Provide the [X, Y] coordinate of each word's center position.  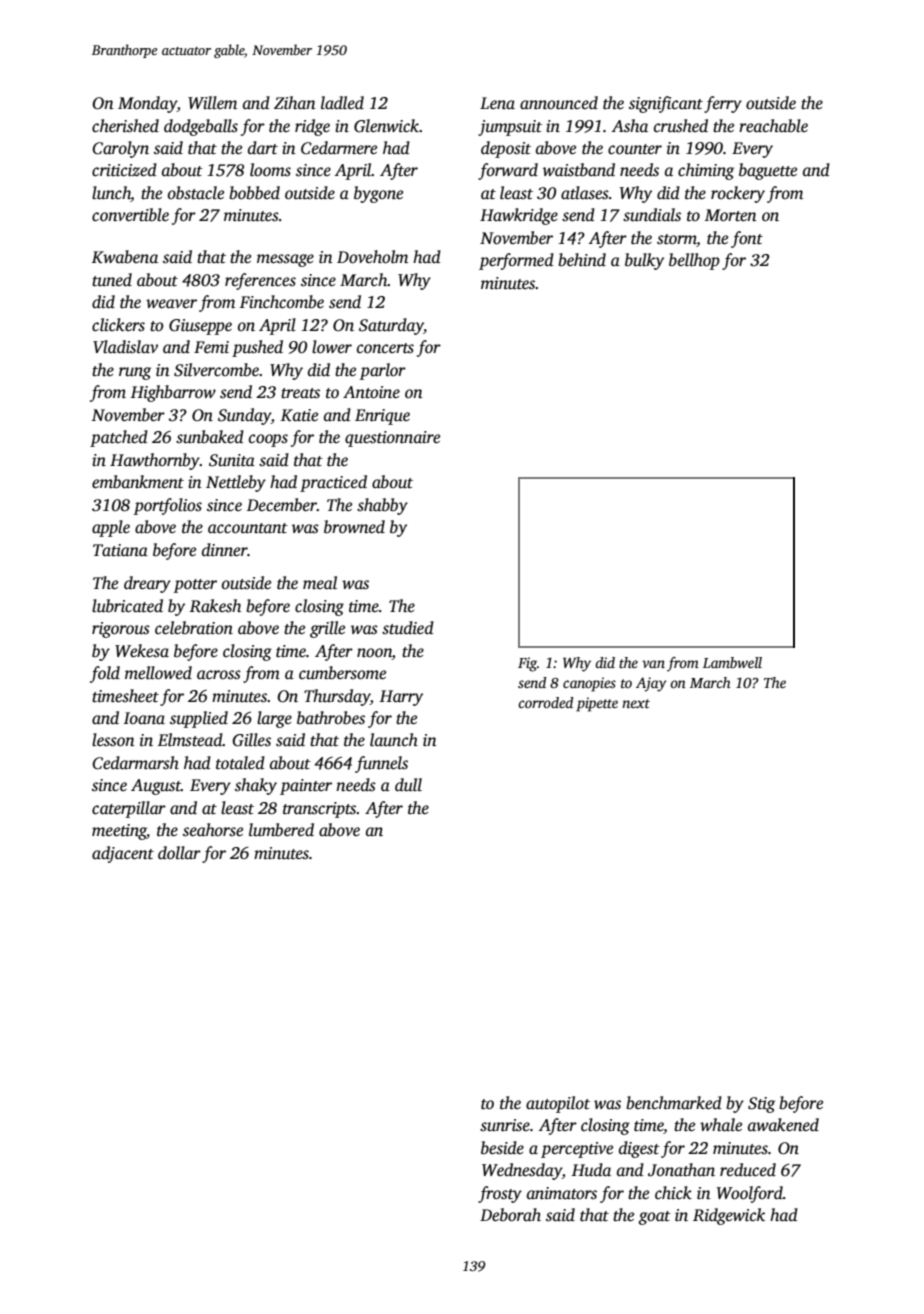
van [653, 664]
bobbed [254, 193]
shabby [382, 506]
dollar [179, 853]
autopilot [558, 1104]
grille [327, 629]
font [747, 239]
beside [502, 1148]
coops [268, 440]
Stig [761, 1105]
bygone [378, 194]
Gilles [251, 740]
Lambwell [732, 662]
